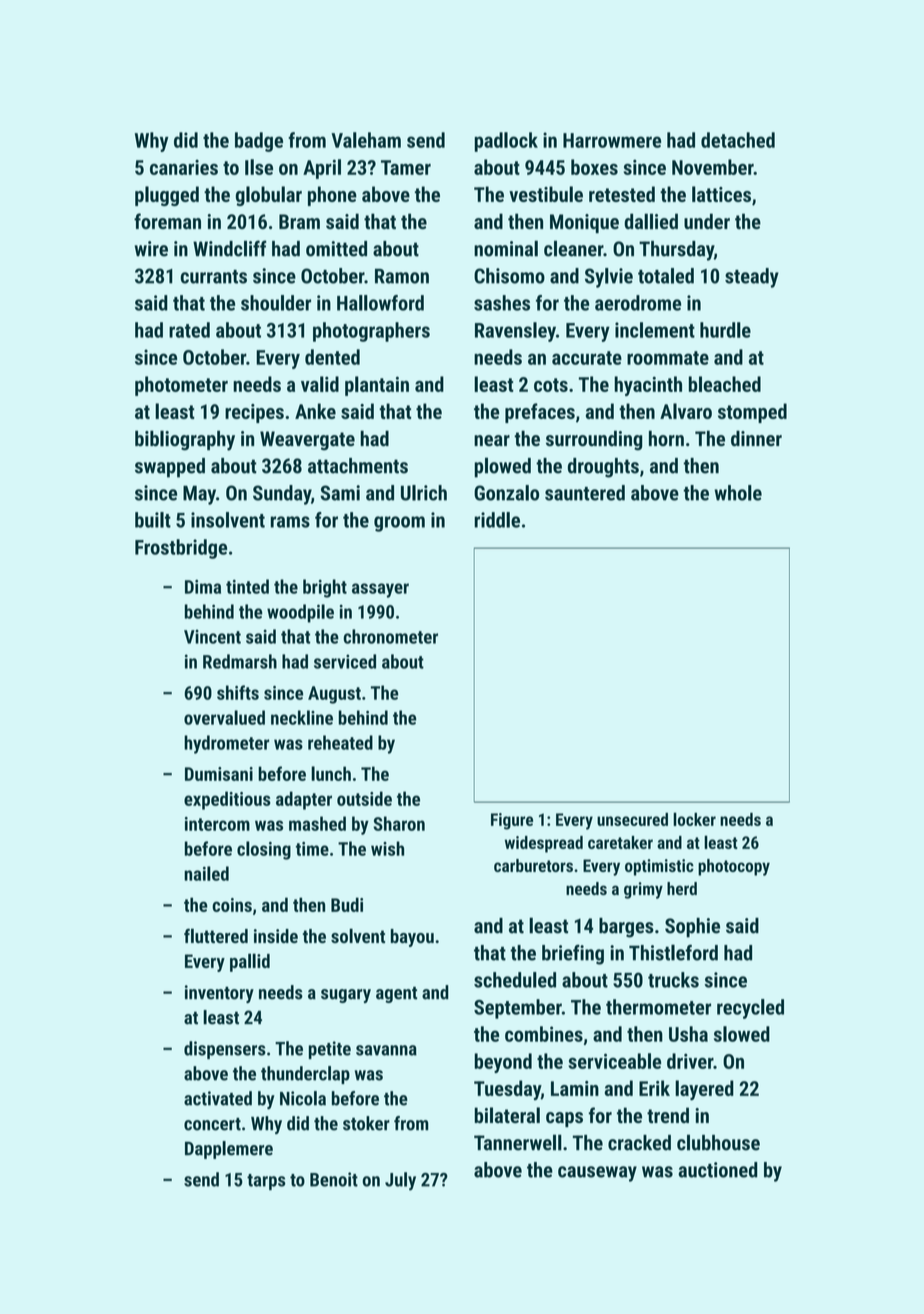 The width and height of the screenshot is (924, 1314). I want to click on Valeham, so click(366, 140).
